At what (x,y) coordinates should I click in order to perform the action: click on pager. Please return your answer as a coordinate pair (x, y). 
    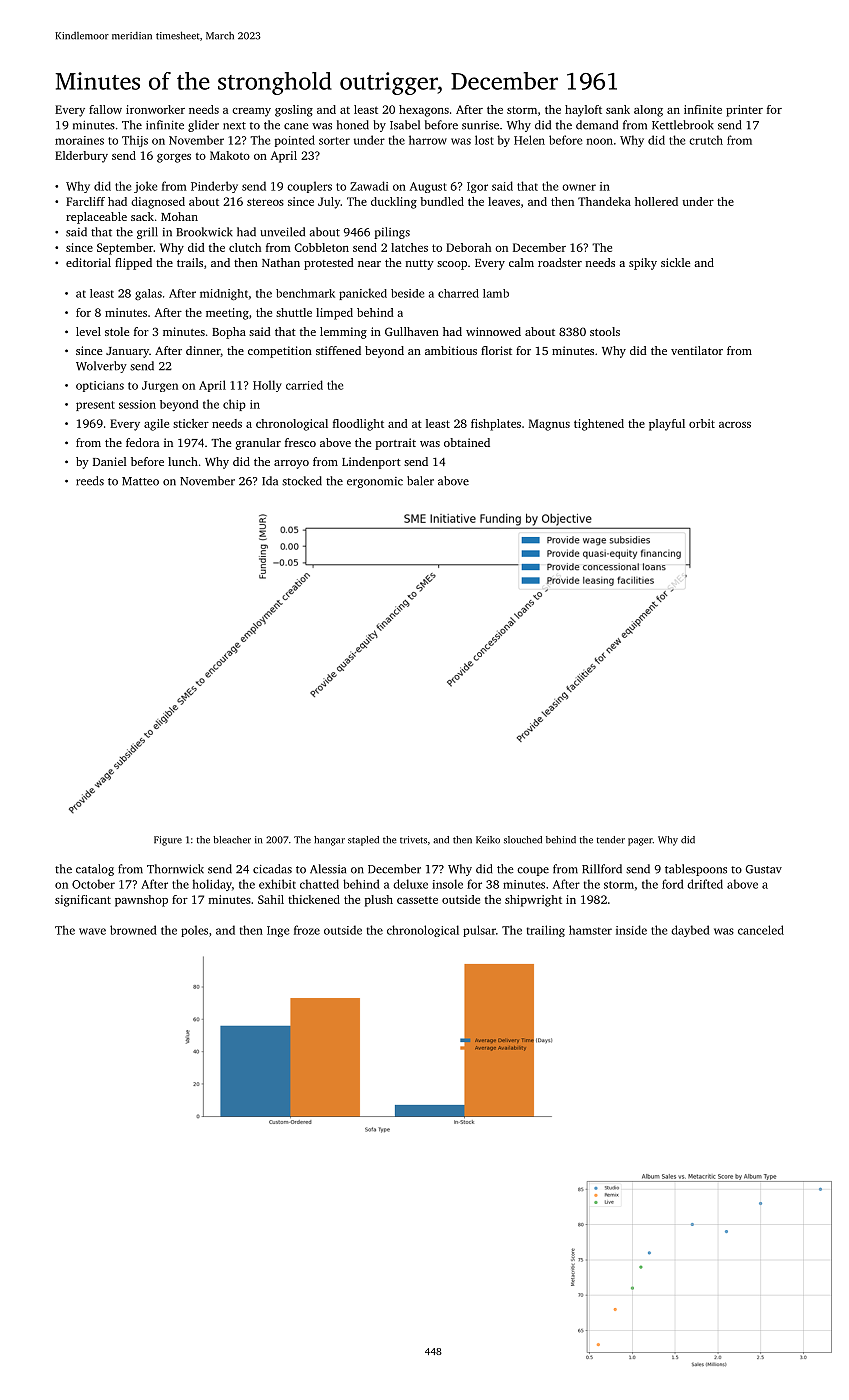
    Looking at the image, I should click on (640, 842).
